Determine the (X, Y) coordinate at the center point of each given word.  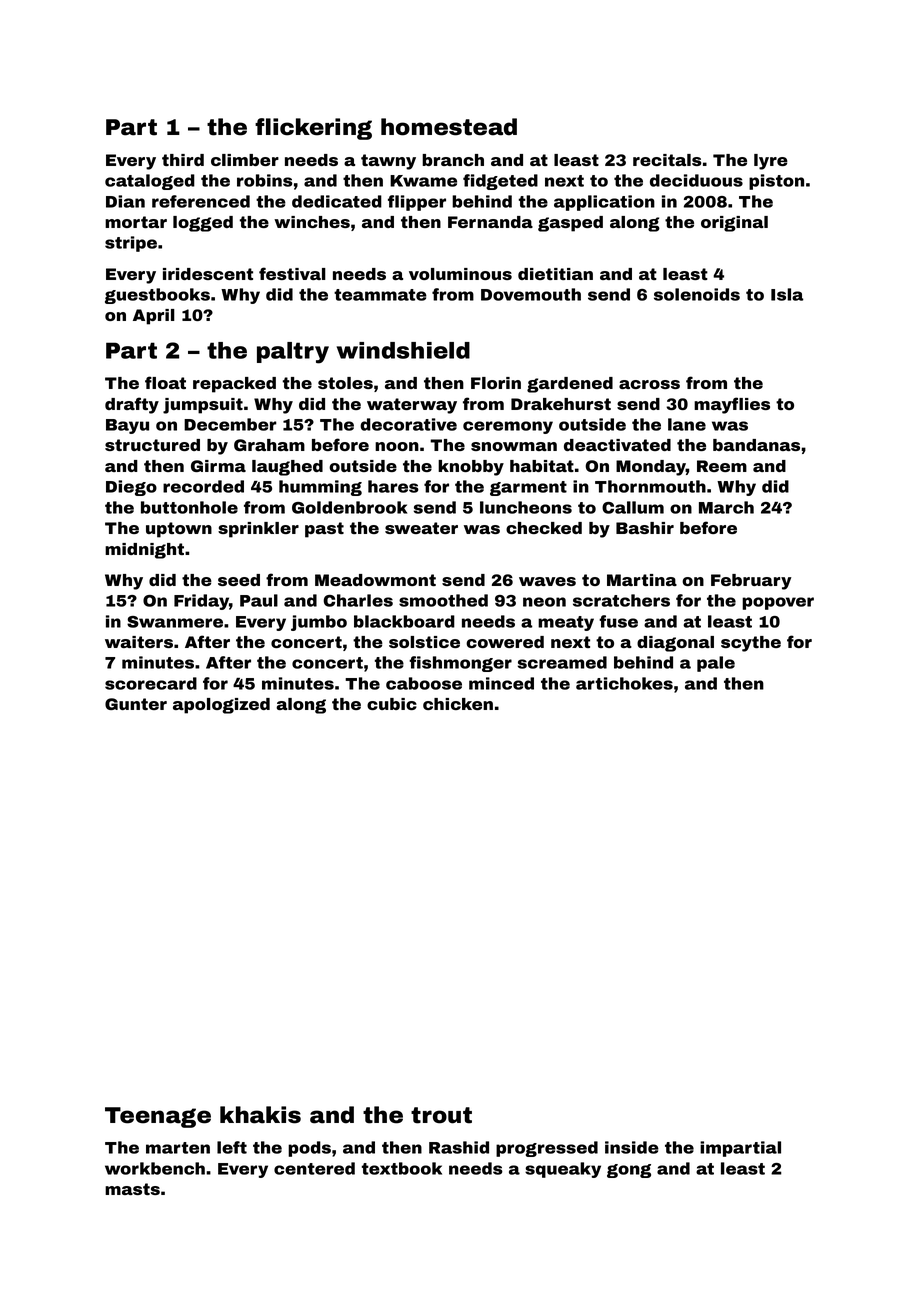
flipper (417, 203)
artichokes (624, 683)
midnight (144, 551)
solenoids (697, 294)
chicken (458, 704)
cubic (392, 704)
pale (716, 664)
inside (632, 1147)
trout (441, 1115)
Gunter (136, 704)
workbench (155, 1168)
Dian (125, 201)
